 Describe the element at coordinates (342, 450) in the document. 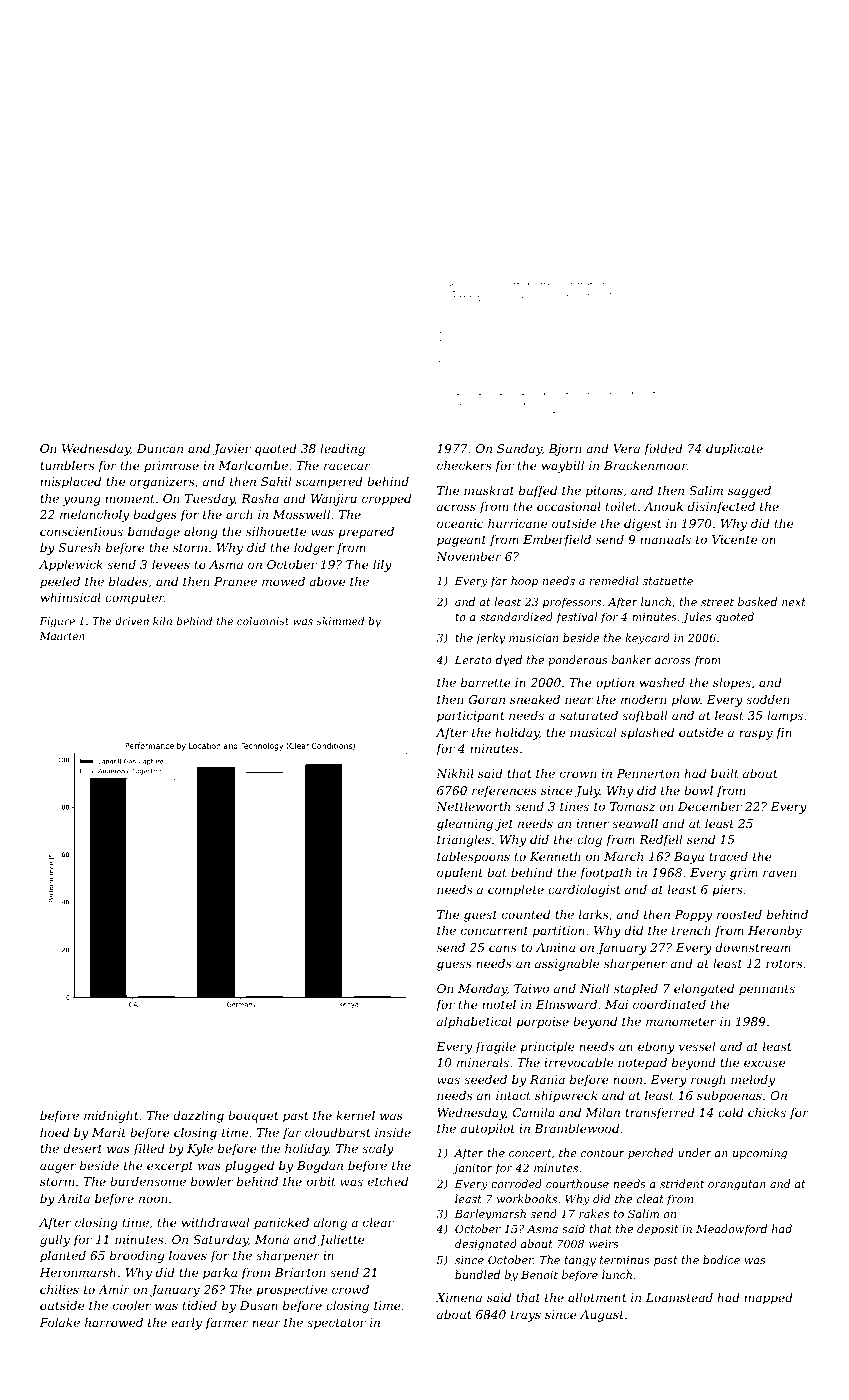

I see `leading` at that location.
